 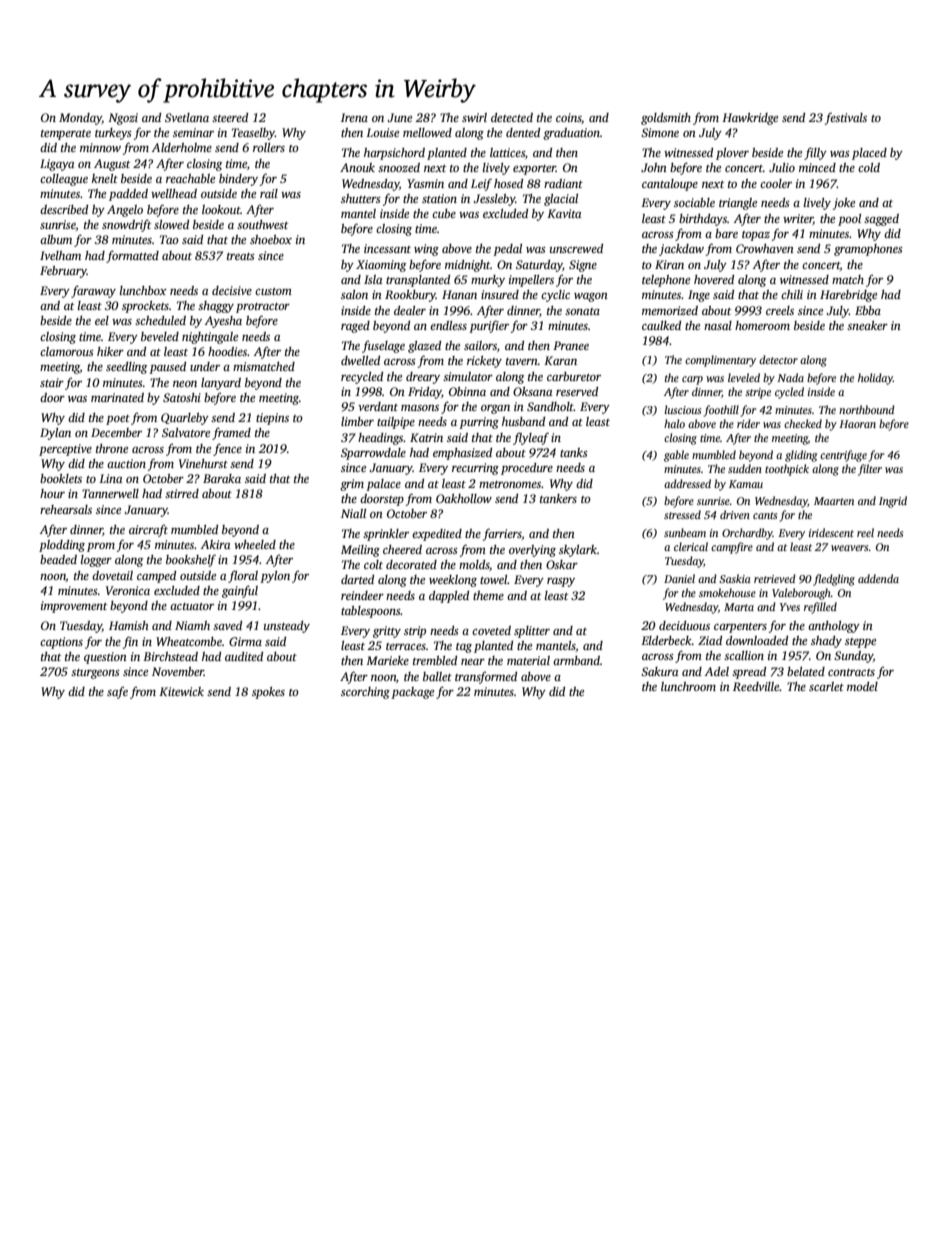 What do you see at coordinates (846, 118) in the screenshot?
I see `festivals` at bounding box center [846, 118].
